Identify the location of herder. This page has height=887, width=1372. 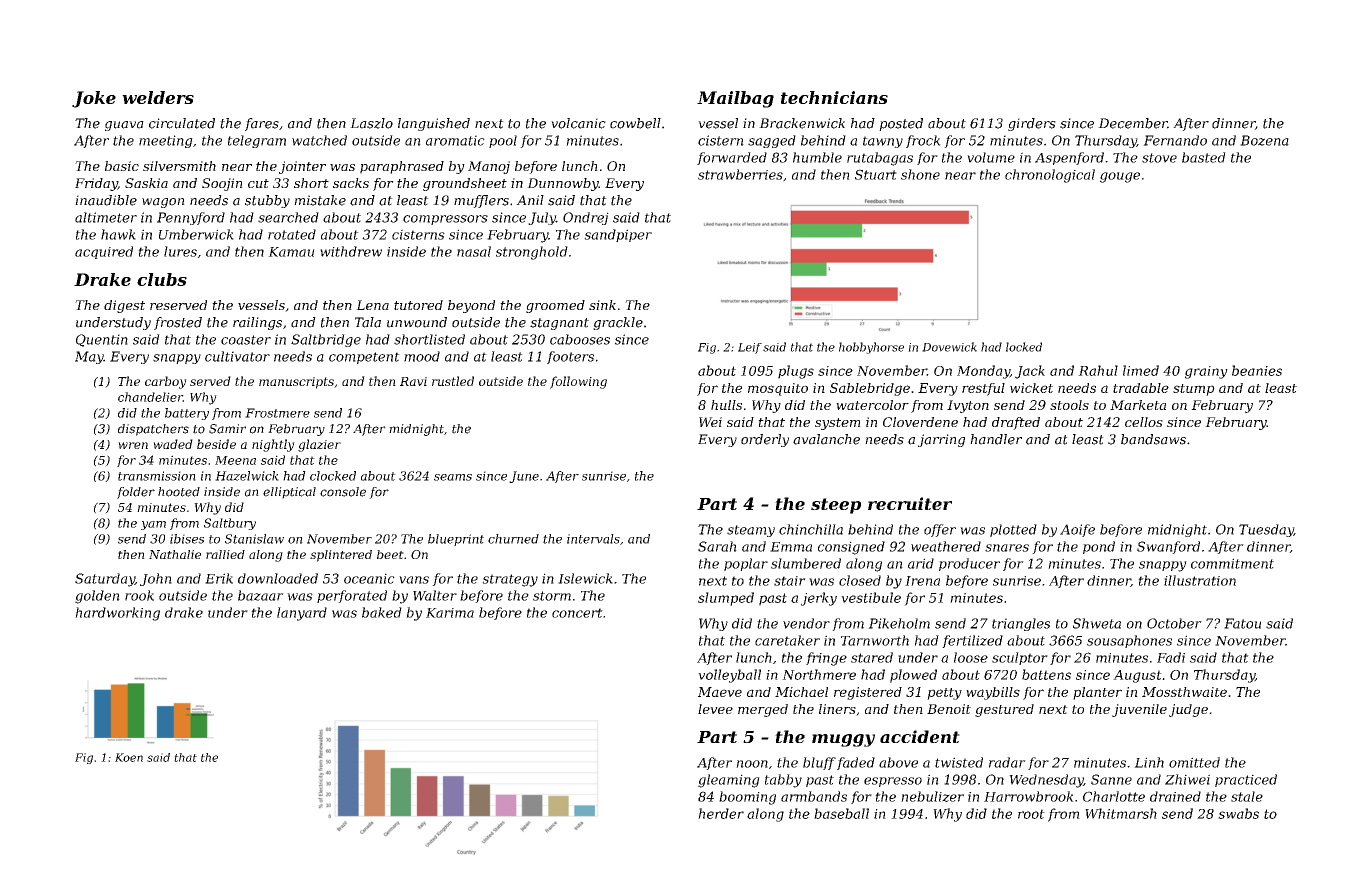
(721, 813).
